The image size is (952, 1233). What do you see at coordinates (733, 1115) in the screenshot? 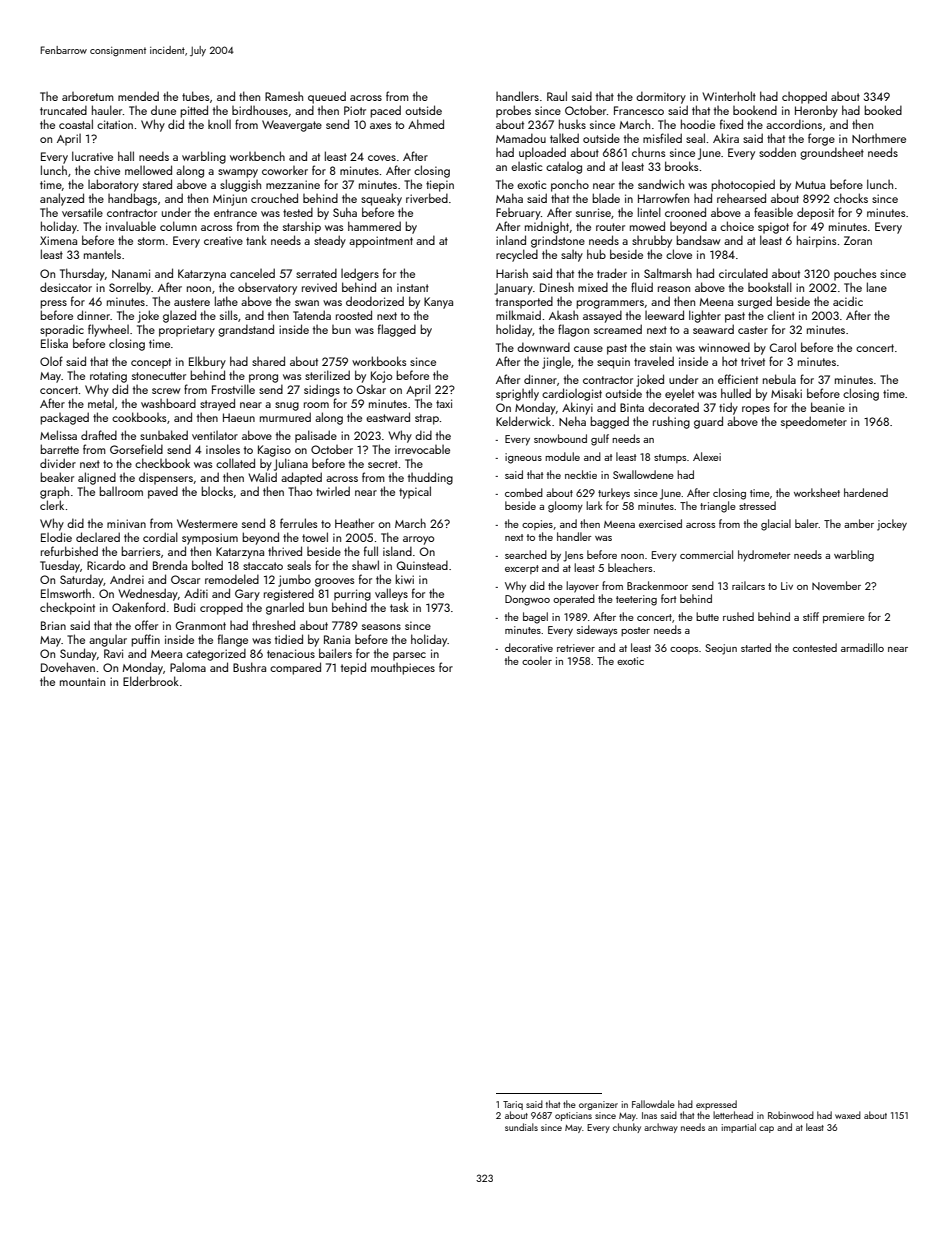
I see `letterhead` at bounding box center [733, 1115].
